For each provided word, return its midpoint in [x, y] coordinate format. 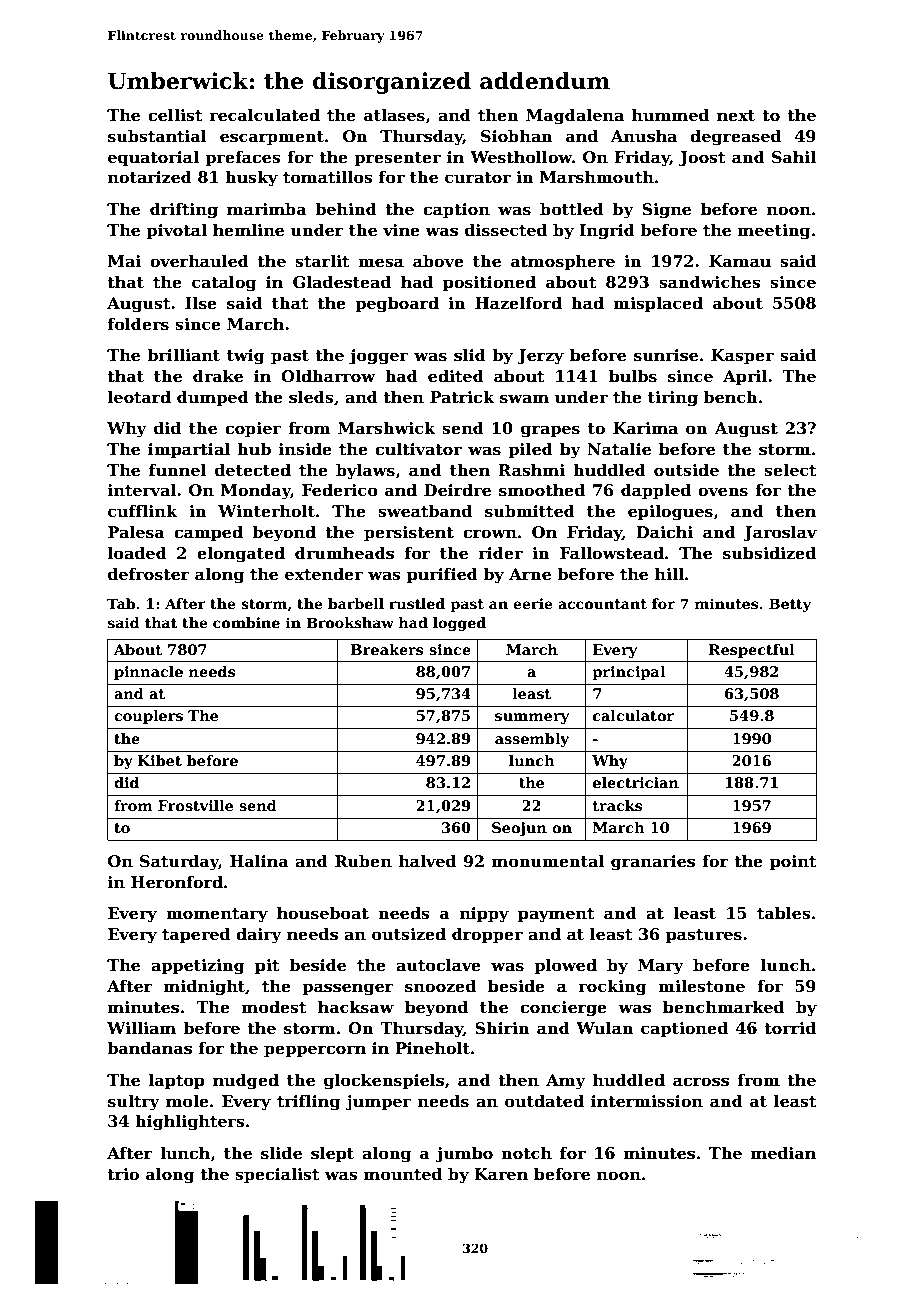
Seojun [519, 829]
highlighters [190, 1123]
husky [251, 179]
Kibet [160, 760]
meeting [774, 232]
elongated [241, 555]
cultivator [418, 449]
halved [427, 861]
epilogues [670, 513]
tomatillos [328, 177]
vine [401, 230]
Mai [124, 261]
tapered [196, 936]
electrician [636, 782]
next [736, 116]
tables [784, 913]
